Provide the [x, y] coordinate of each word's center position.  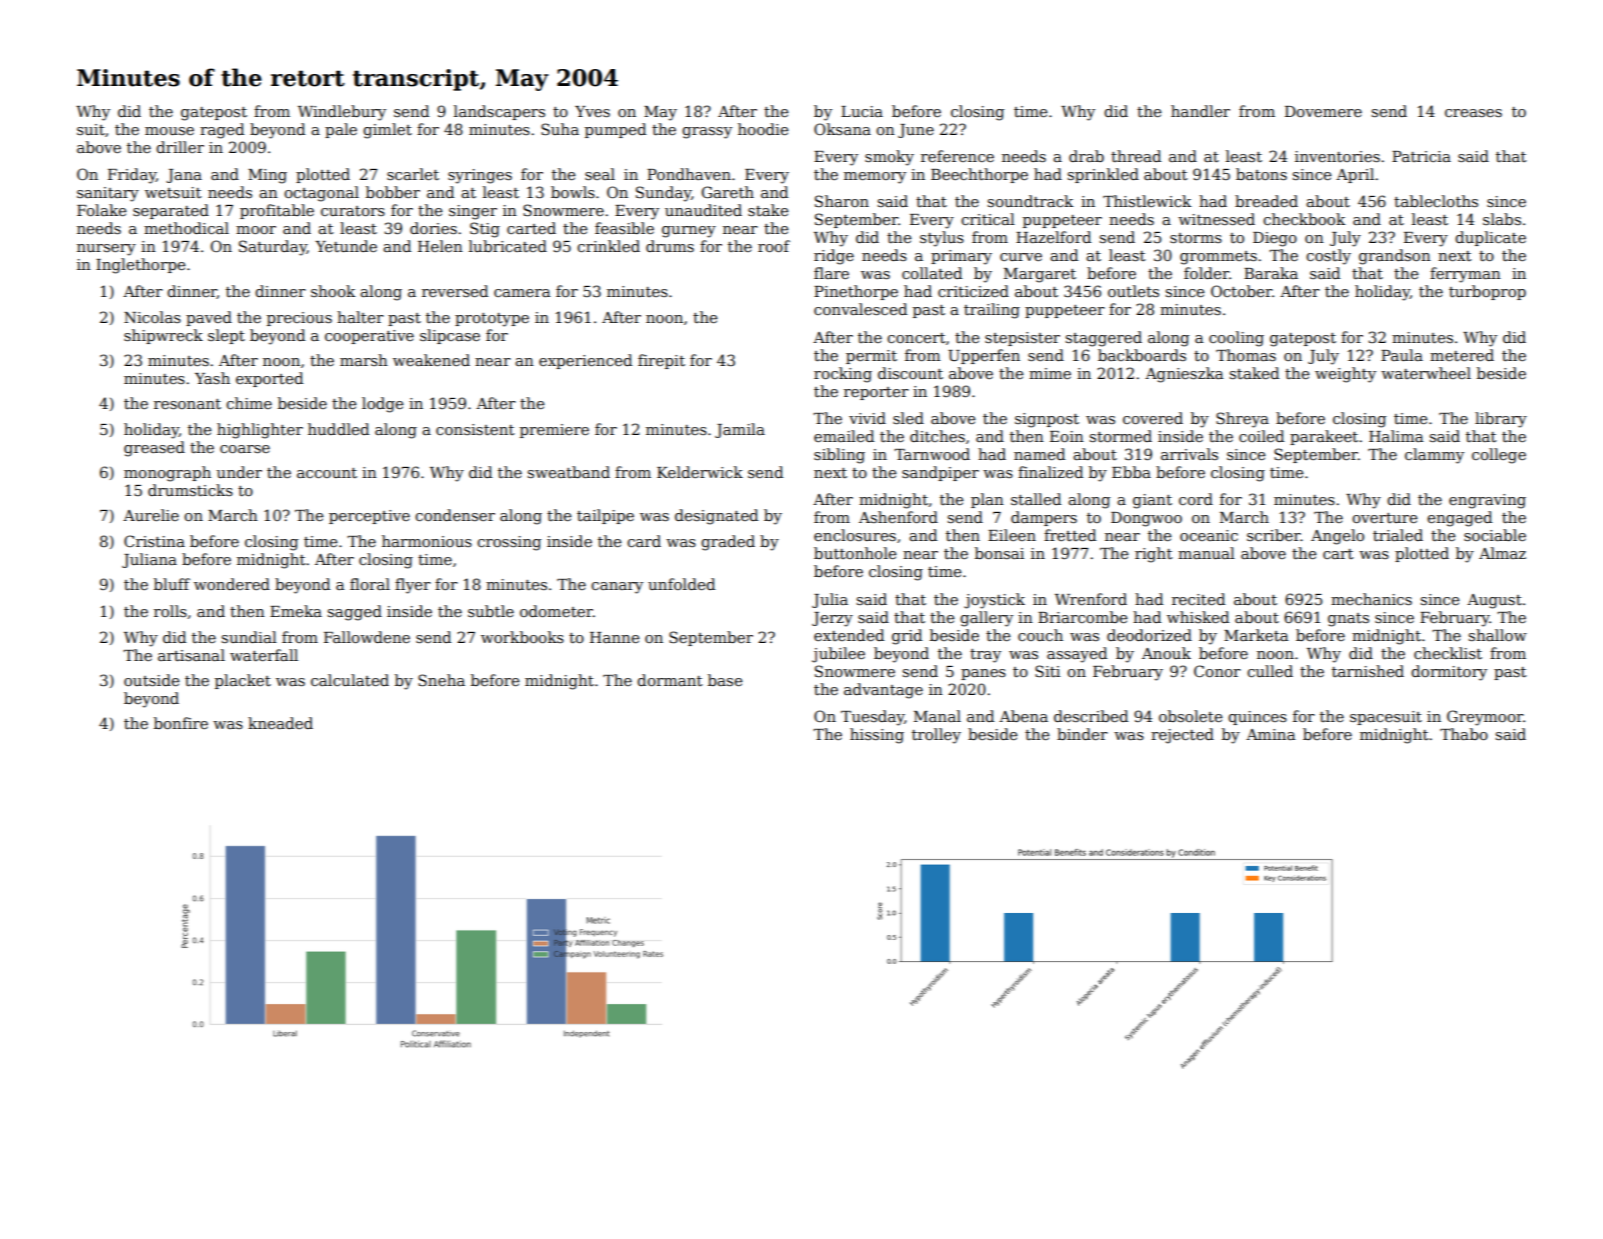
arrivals [1189, 454]
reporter [876, 393]
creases [1473, 113]
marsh [364, 360]
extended [849, 635]
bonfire [181, 723]
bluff [172, 584]
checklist [1448, 653]
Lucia [862, 111]
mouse [169, 131]
